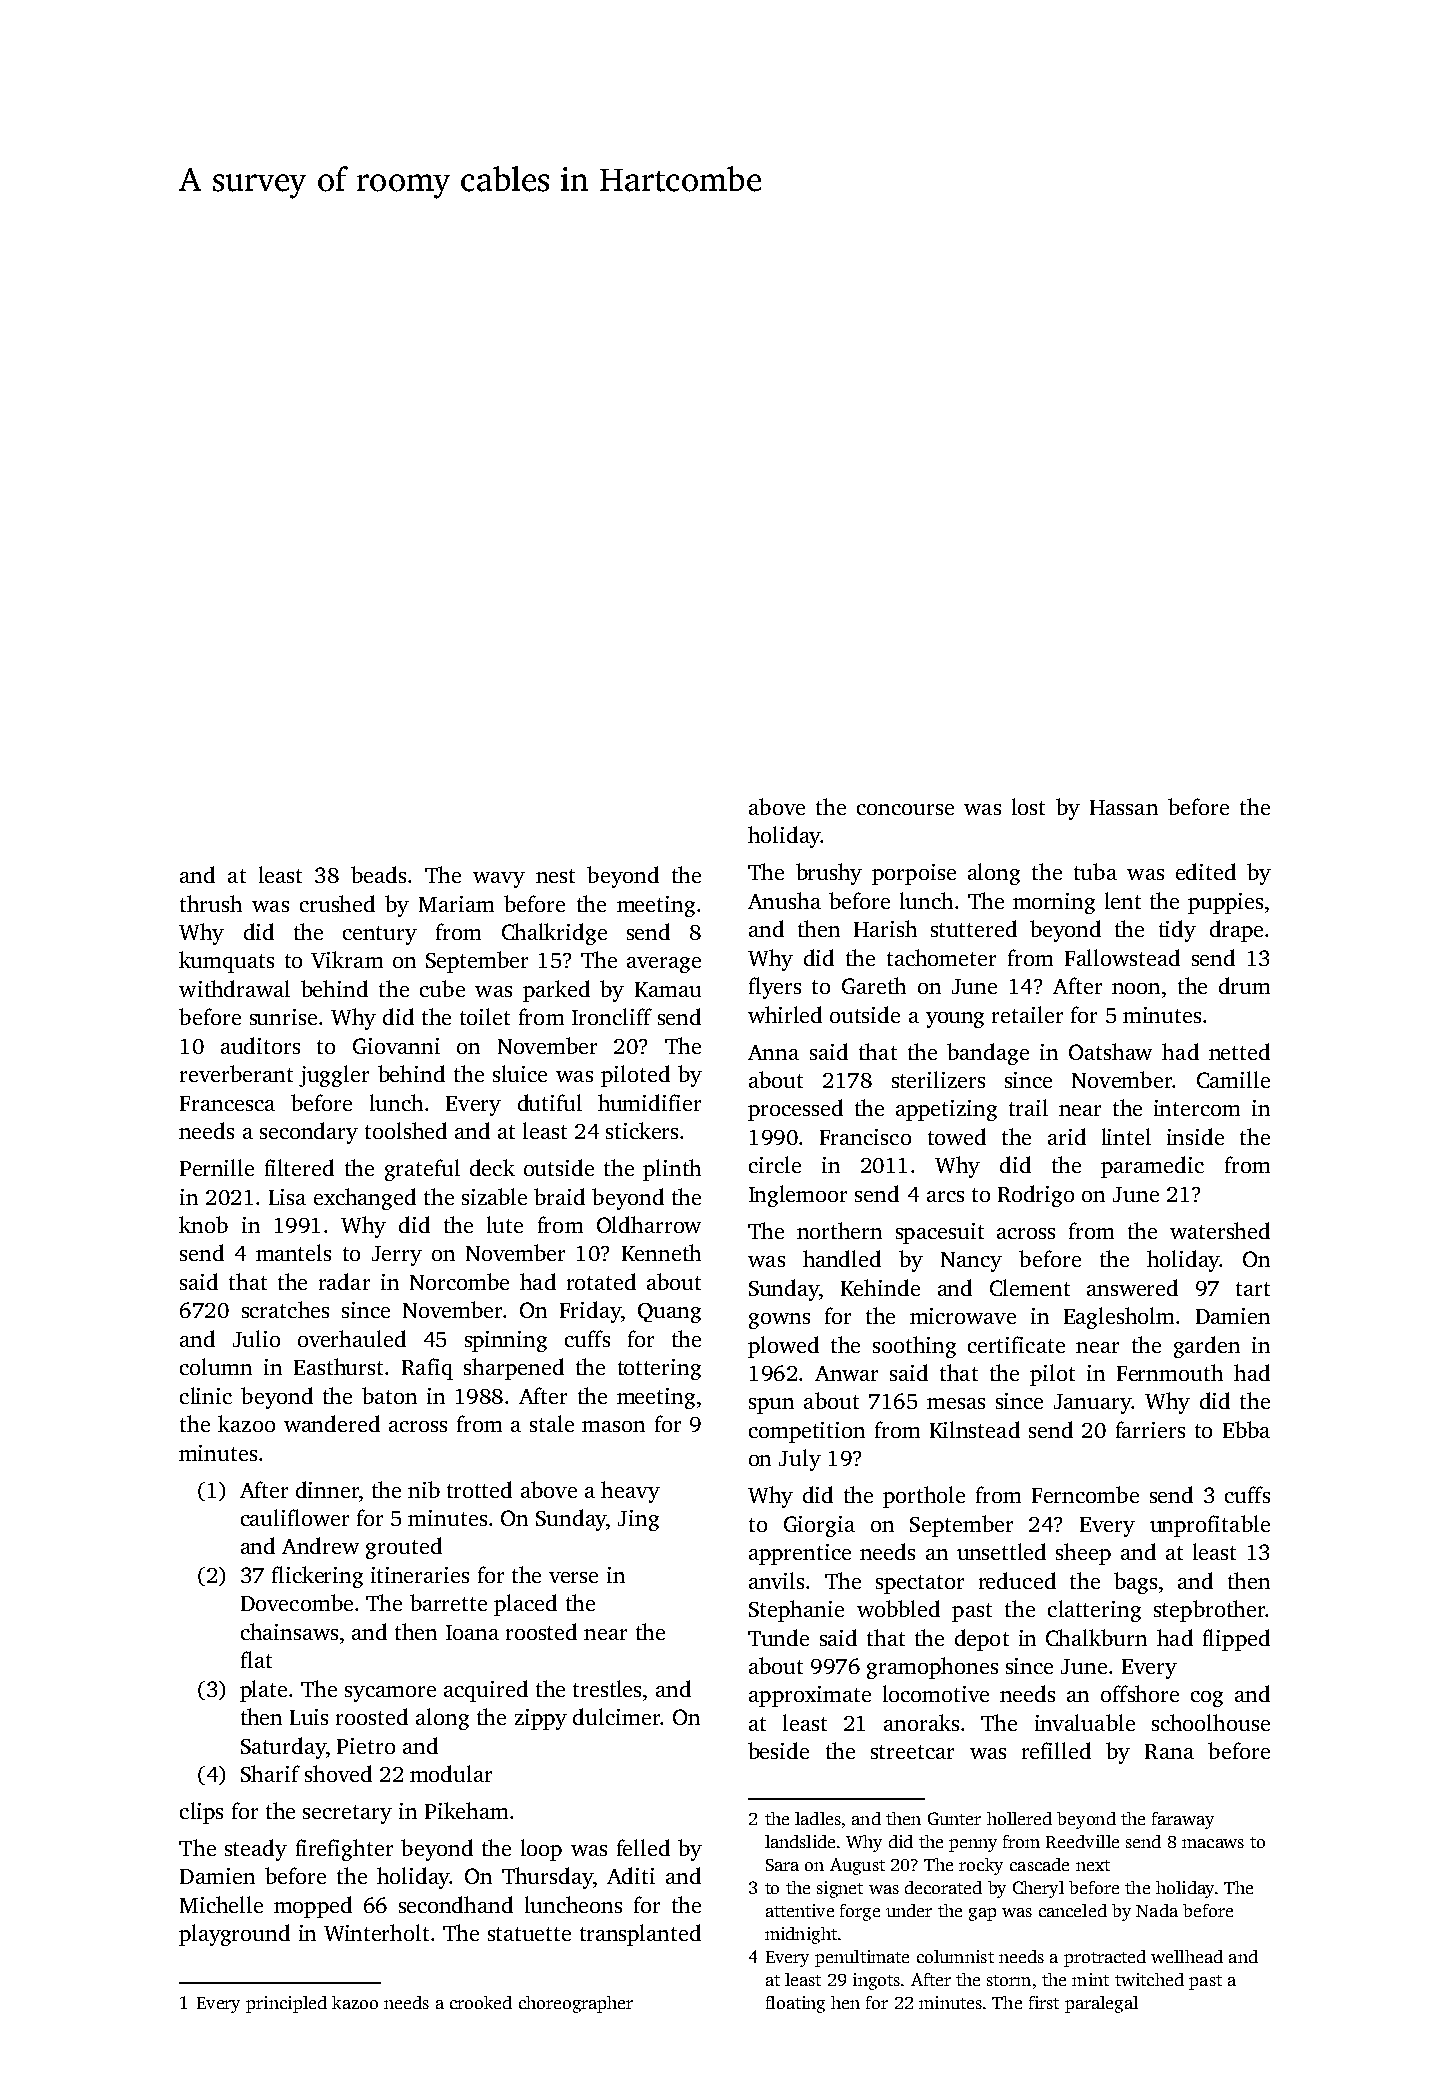  What do you see at coordinates (555, 876) in the screenshot?
I see `nest` at bounding box center [555, 876].
